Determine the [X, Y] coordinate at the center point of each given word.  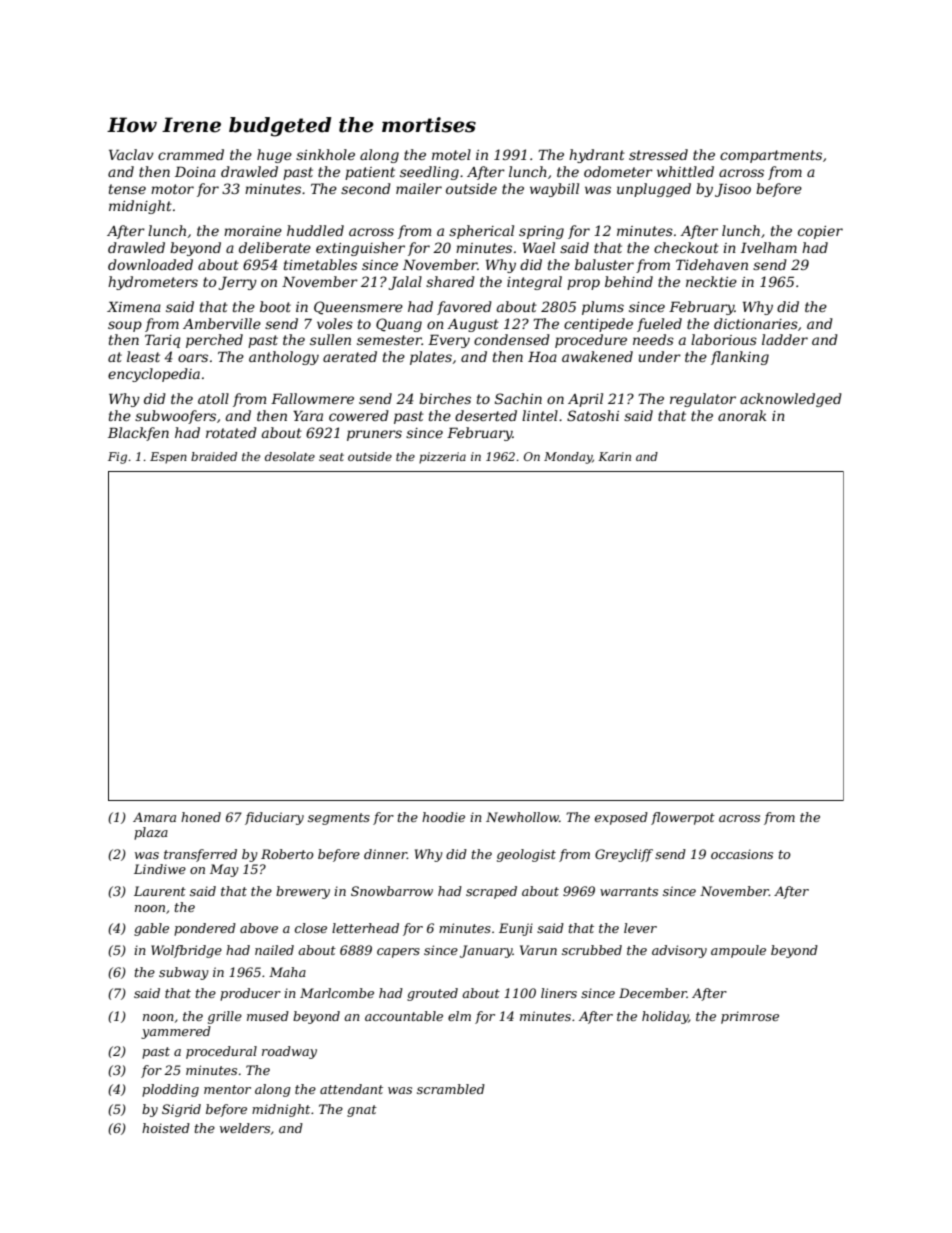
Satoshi [593, 415]
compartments [771, 156]
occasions [742, 854]
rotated [231, 432]
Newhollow [522, 817]
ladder [785, 339]
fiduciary [274, 818]
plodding [170, 1090]
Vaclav [131, 154]
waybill [554, 190]
